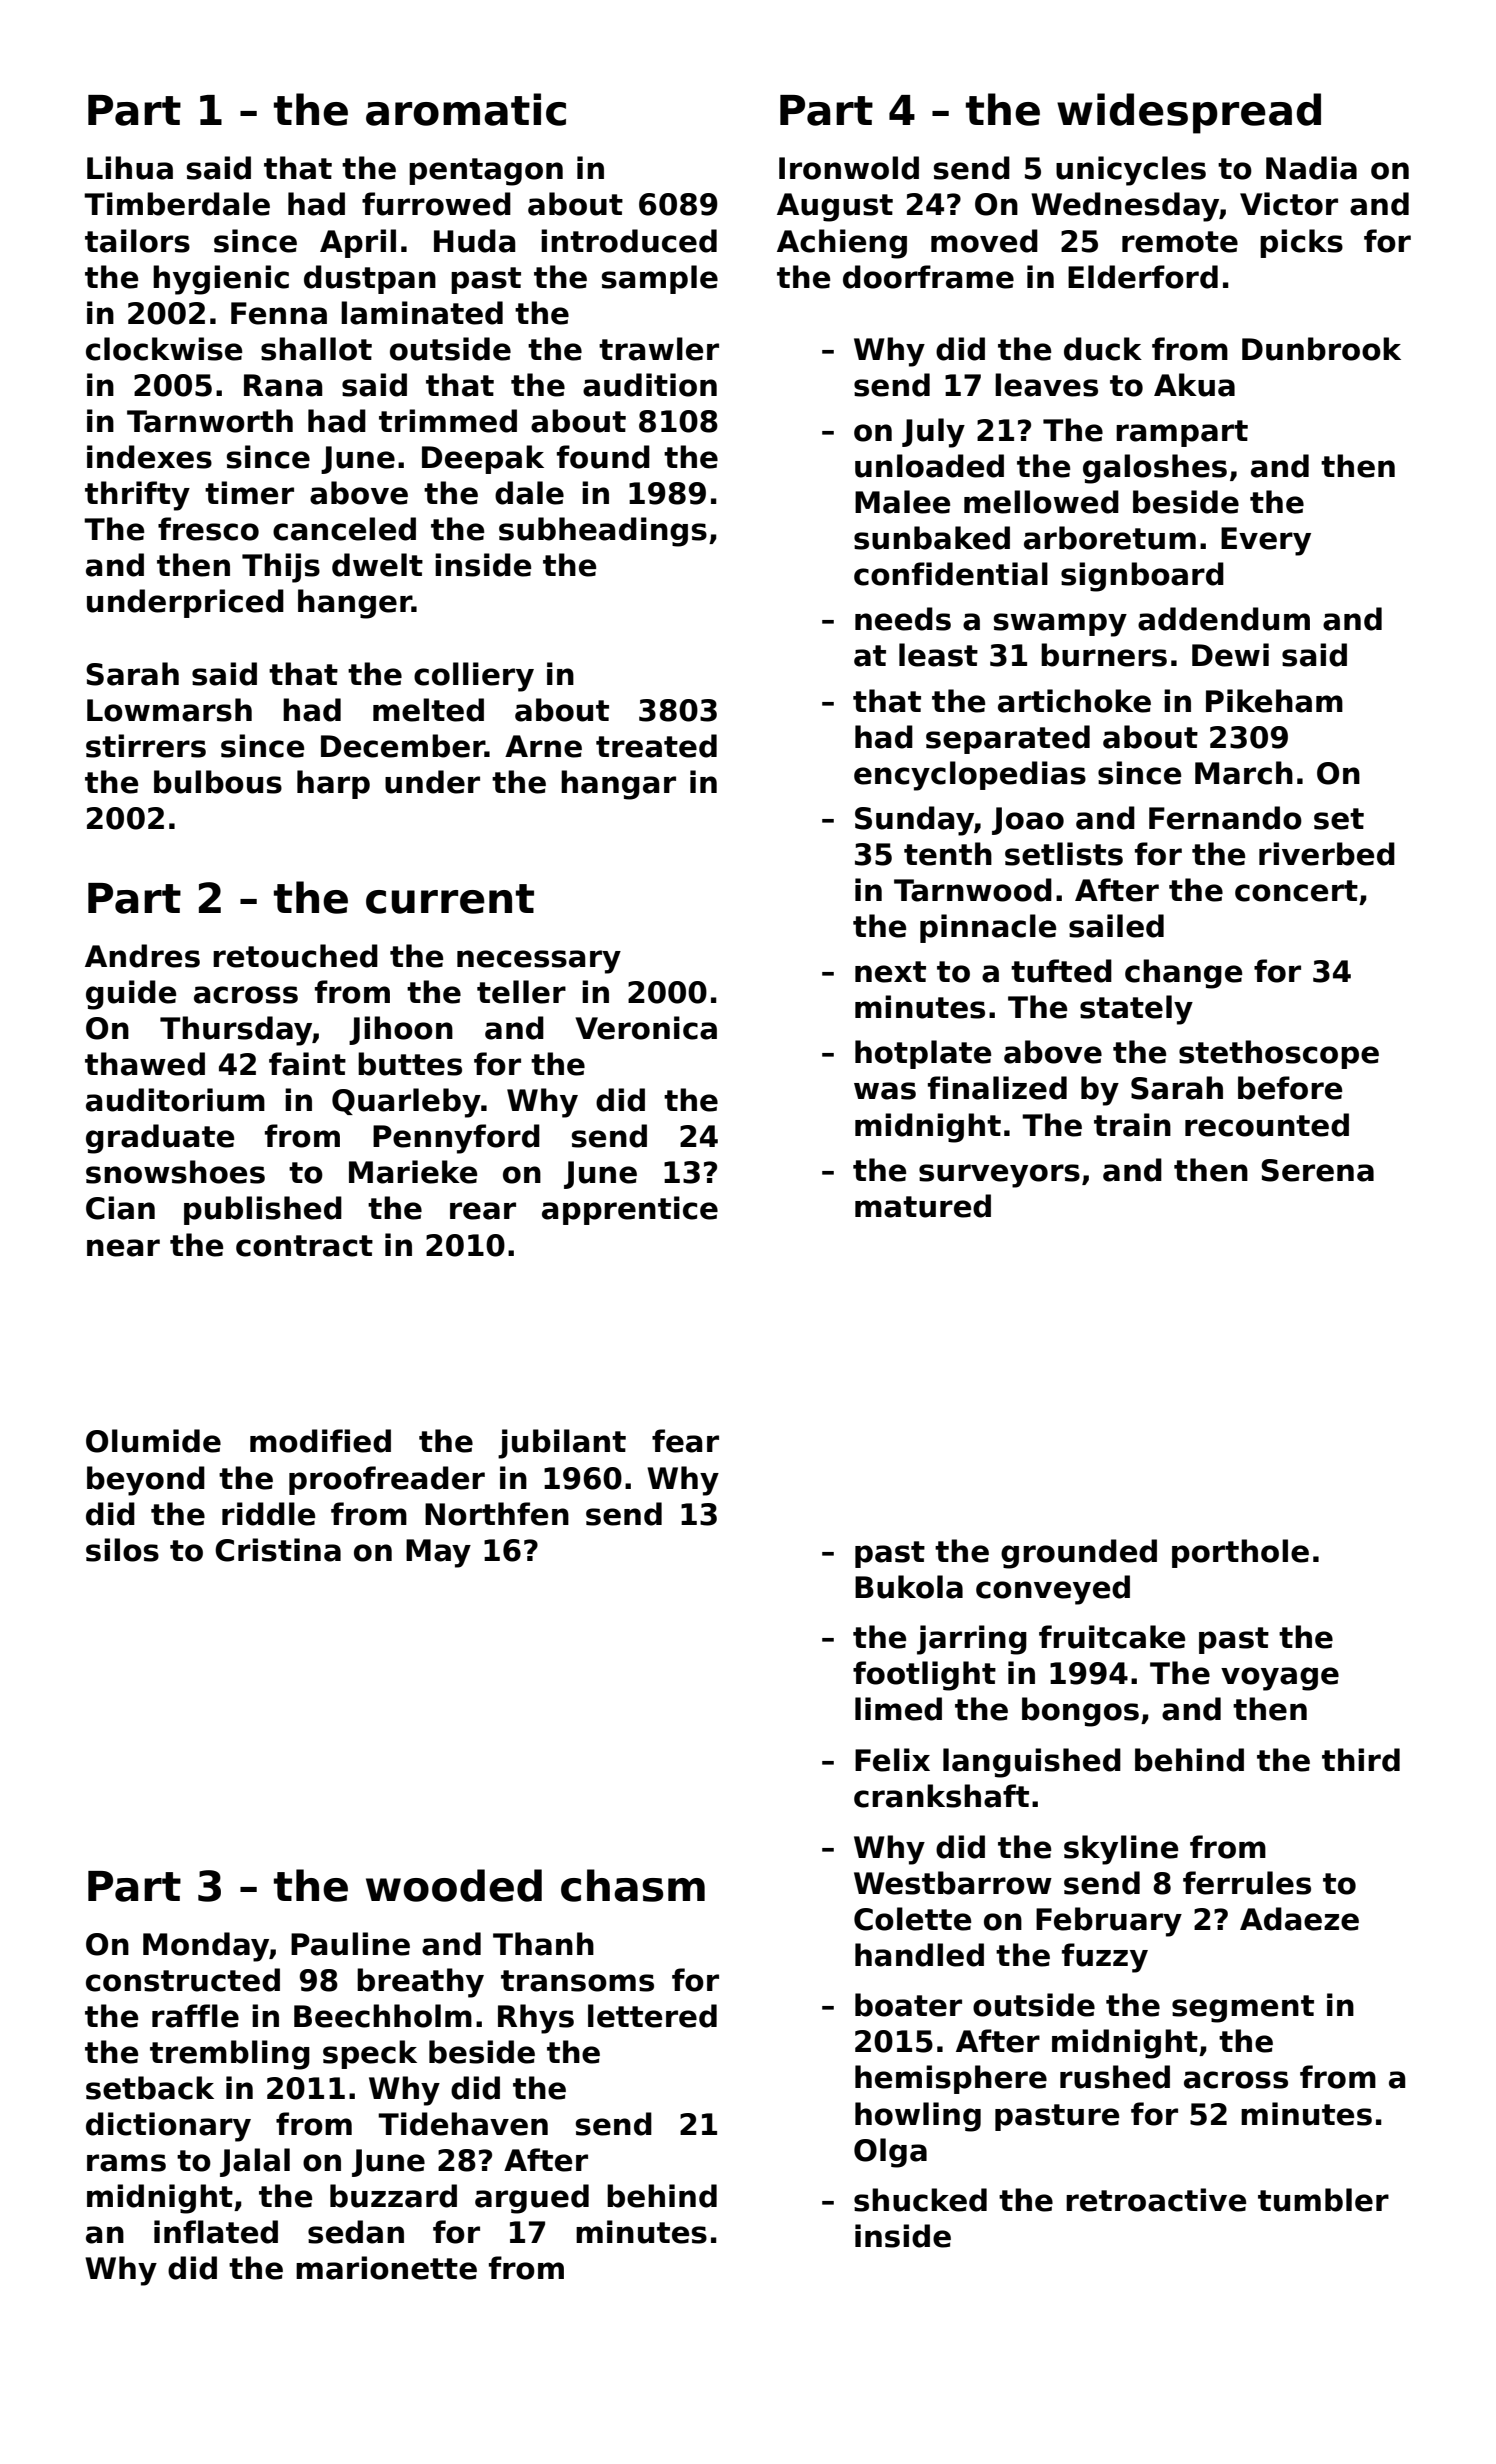  What do you see at coordinates (842, 244) in the document?
I see `Achieng` at bounding box center [842, 244].
